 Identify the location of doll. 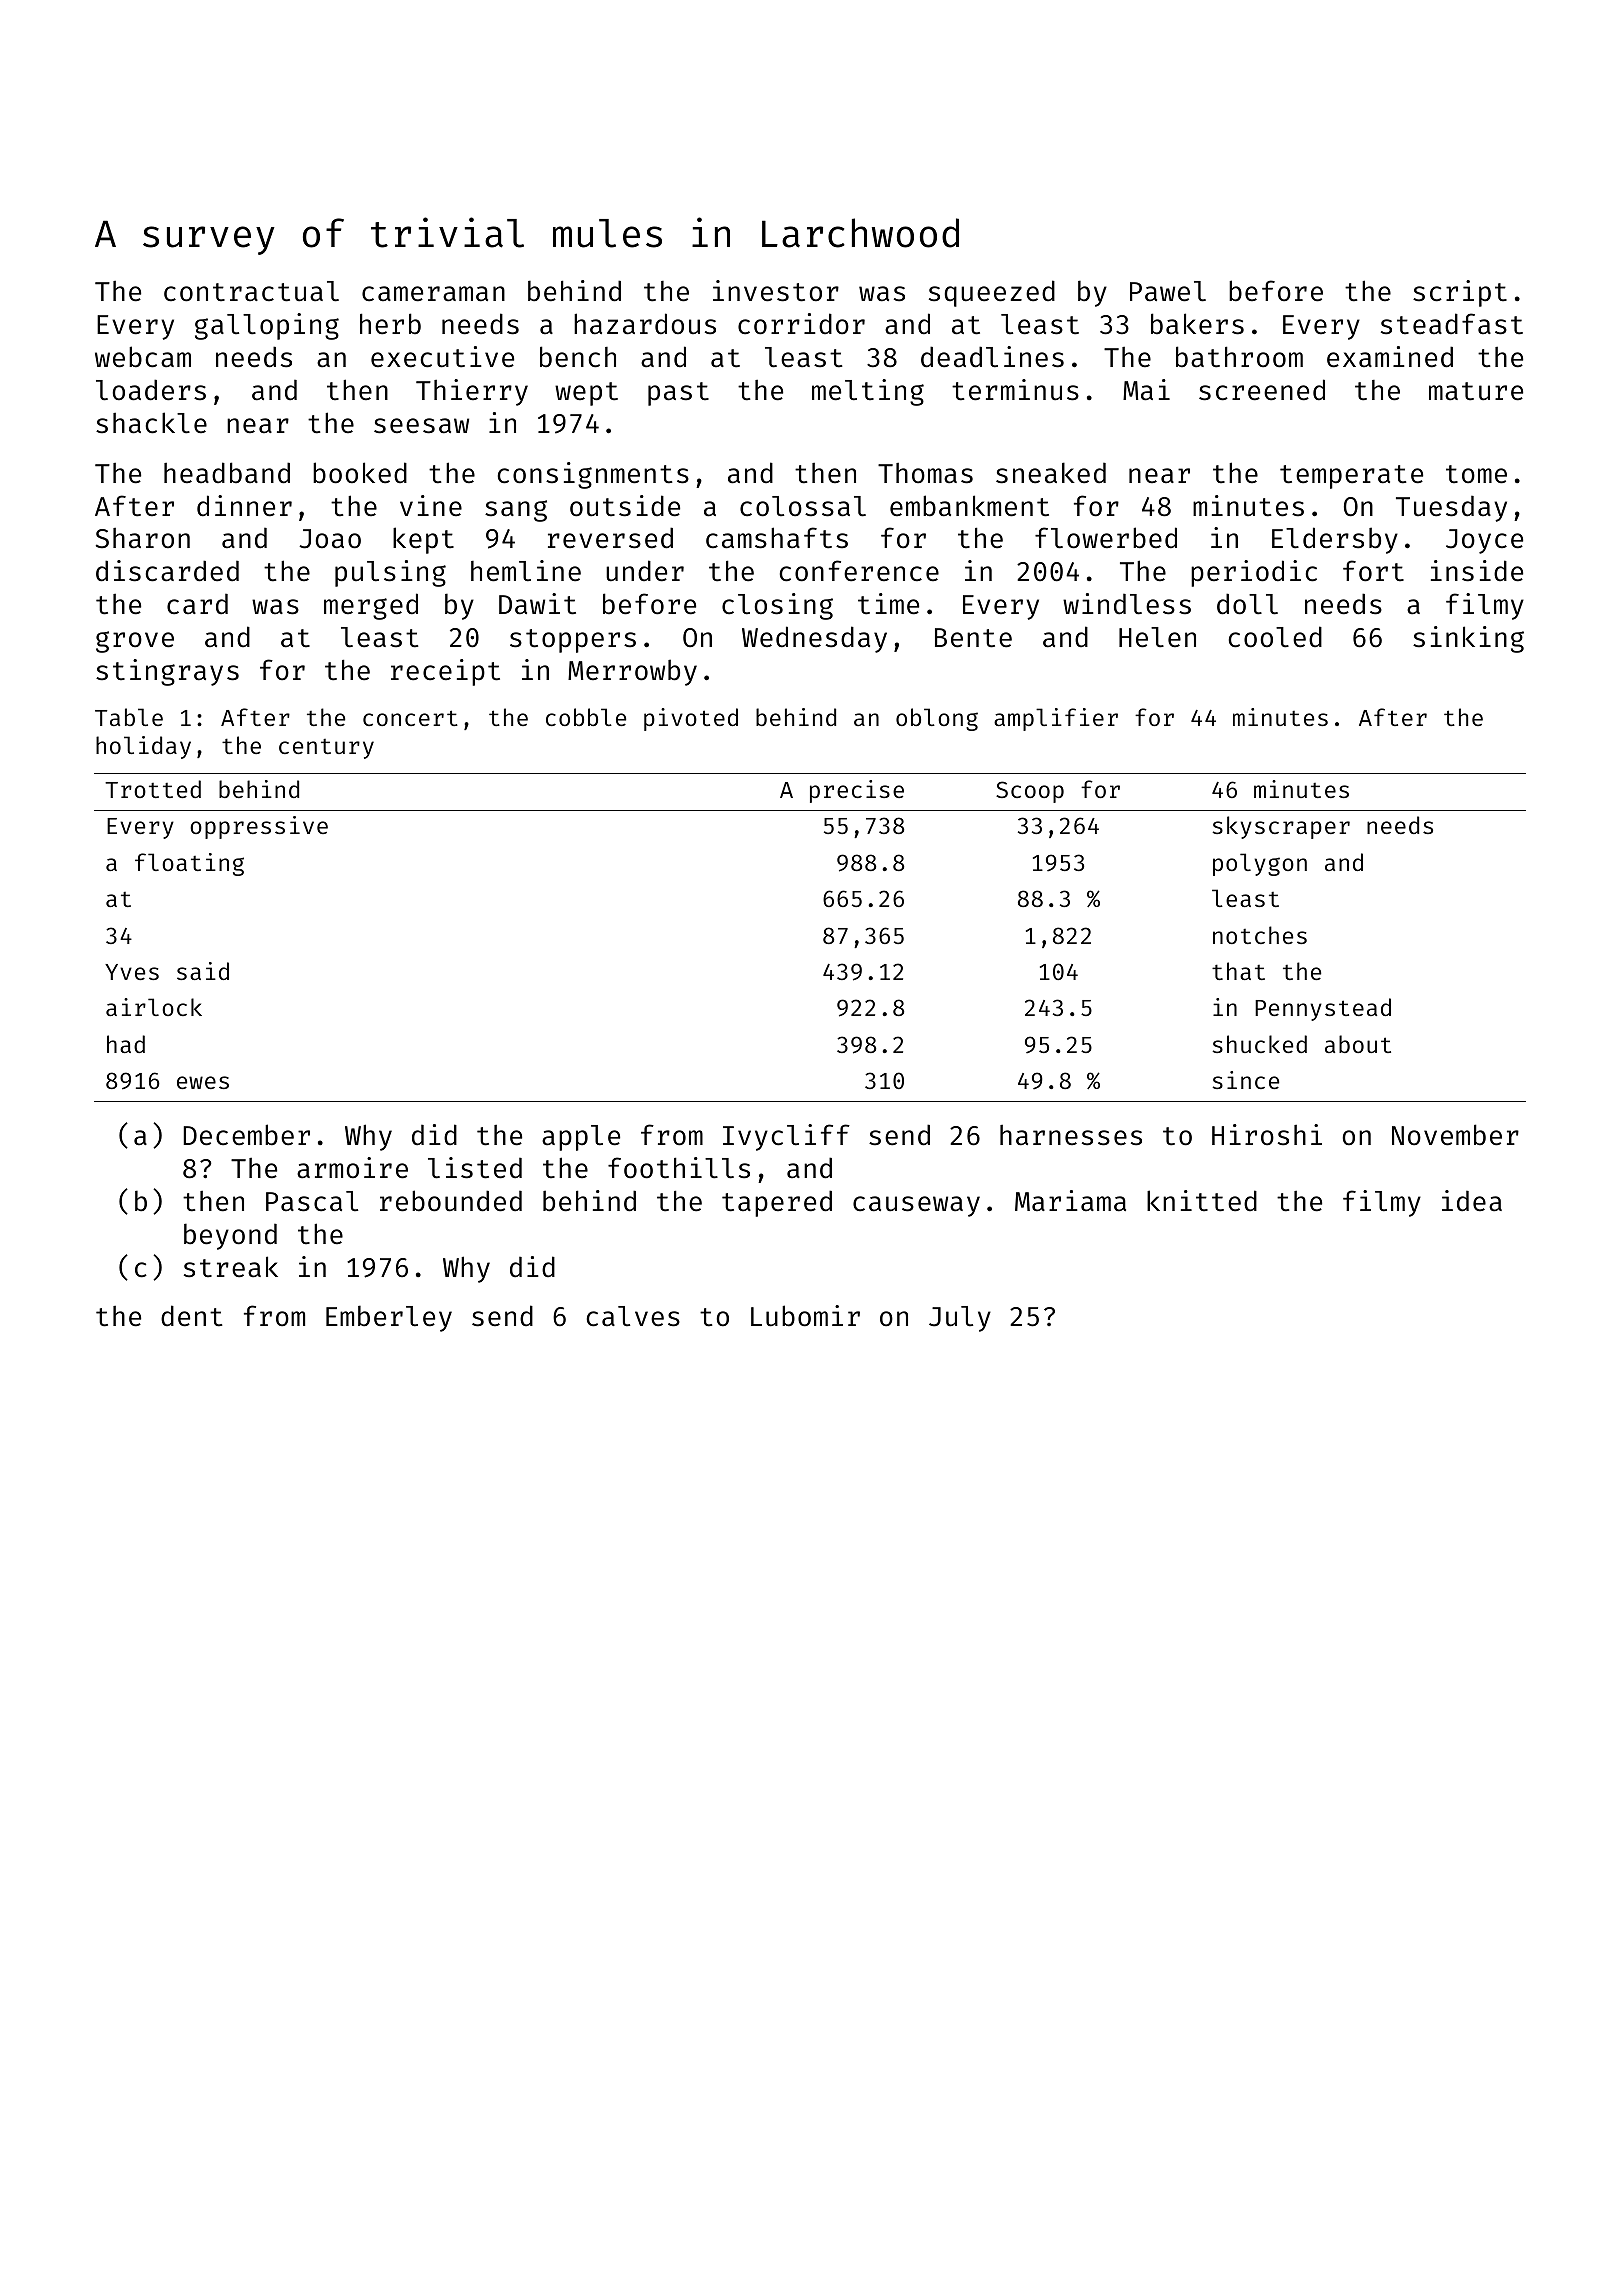
(1247, 604).
